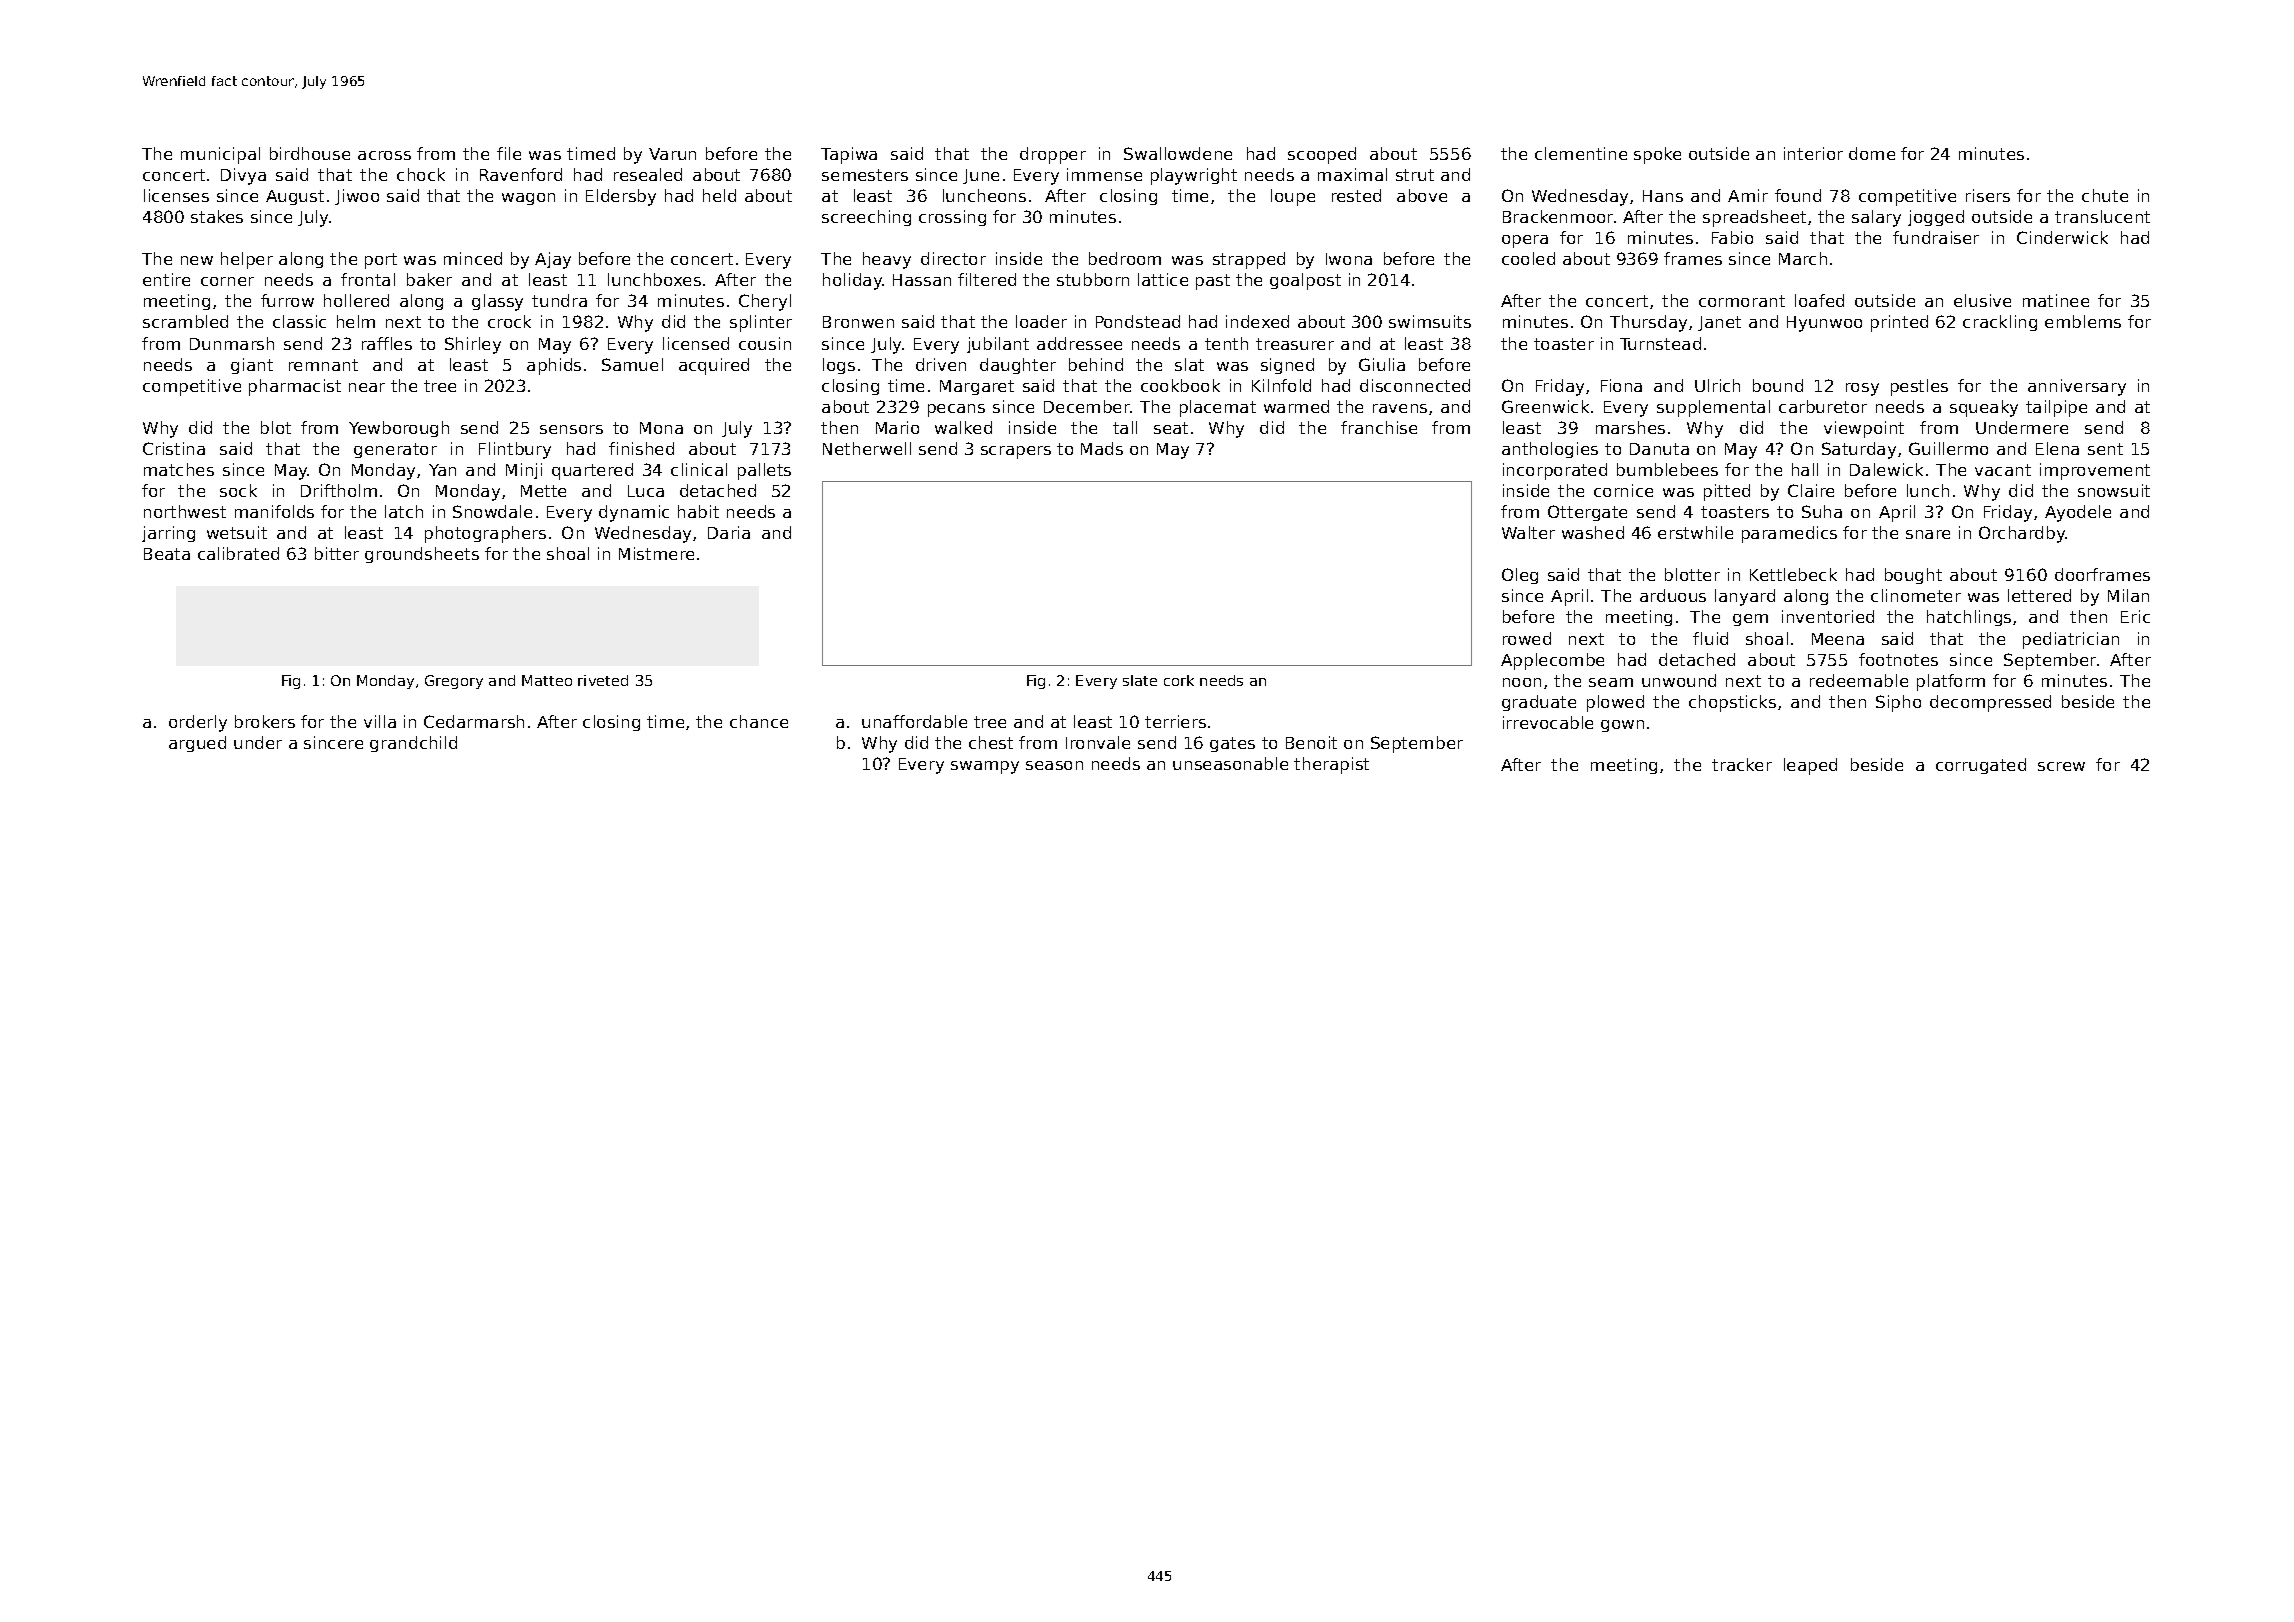  What do you see at coordinates (168, 534) in the image?
I see `jarring` at bounding box center [168, 534].
